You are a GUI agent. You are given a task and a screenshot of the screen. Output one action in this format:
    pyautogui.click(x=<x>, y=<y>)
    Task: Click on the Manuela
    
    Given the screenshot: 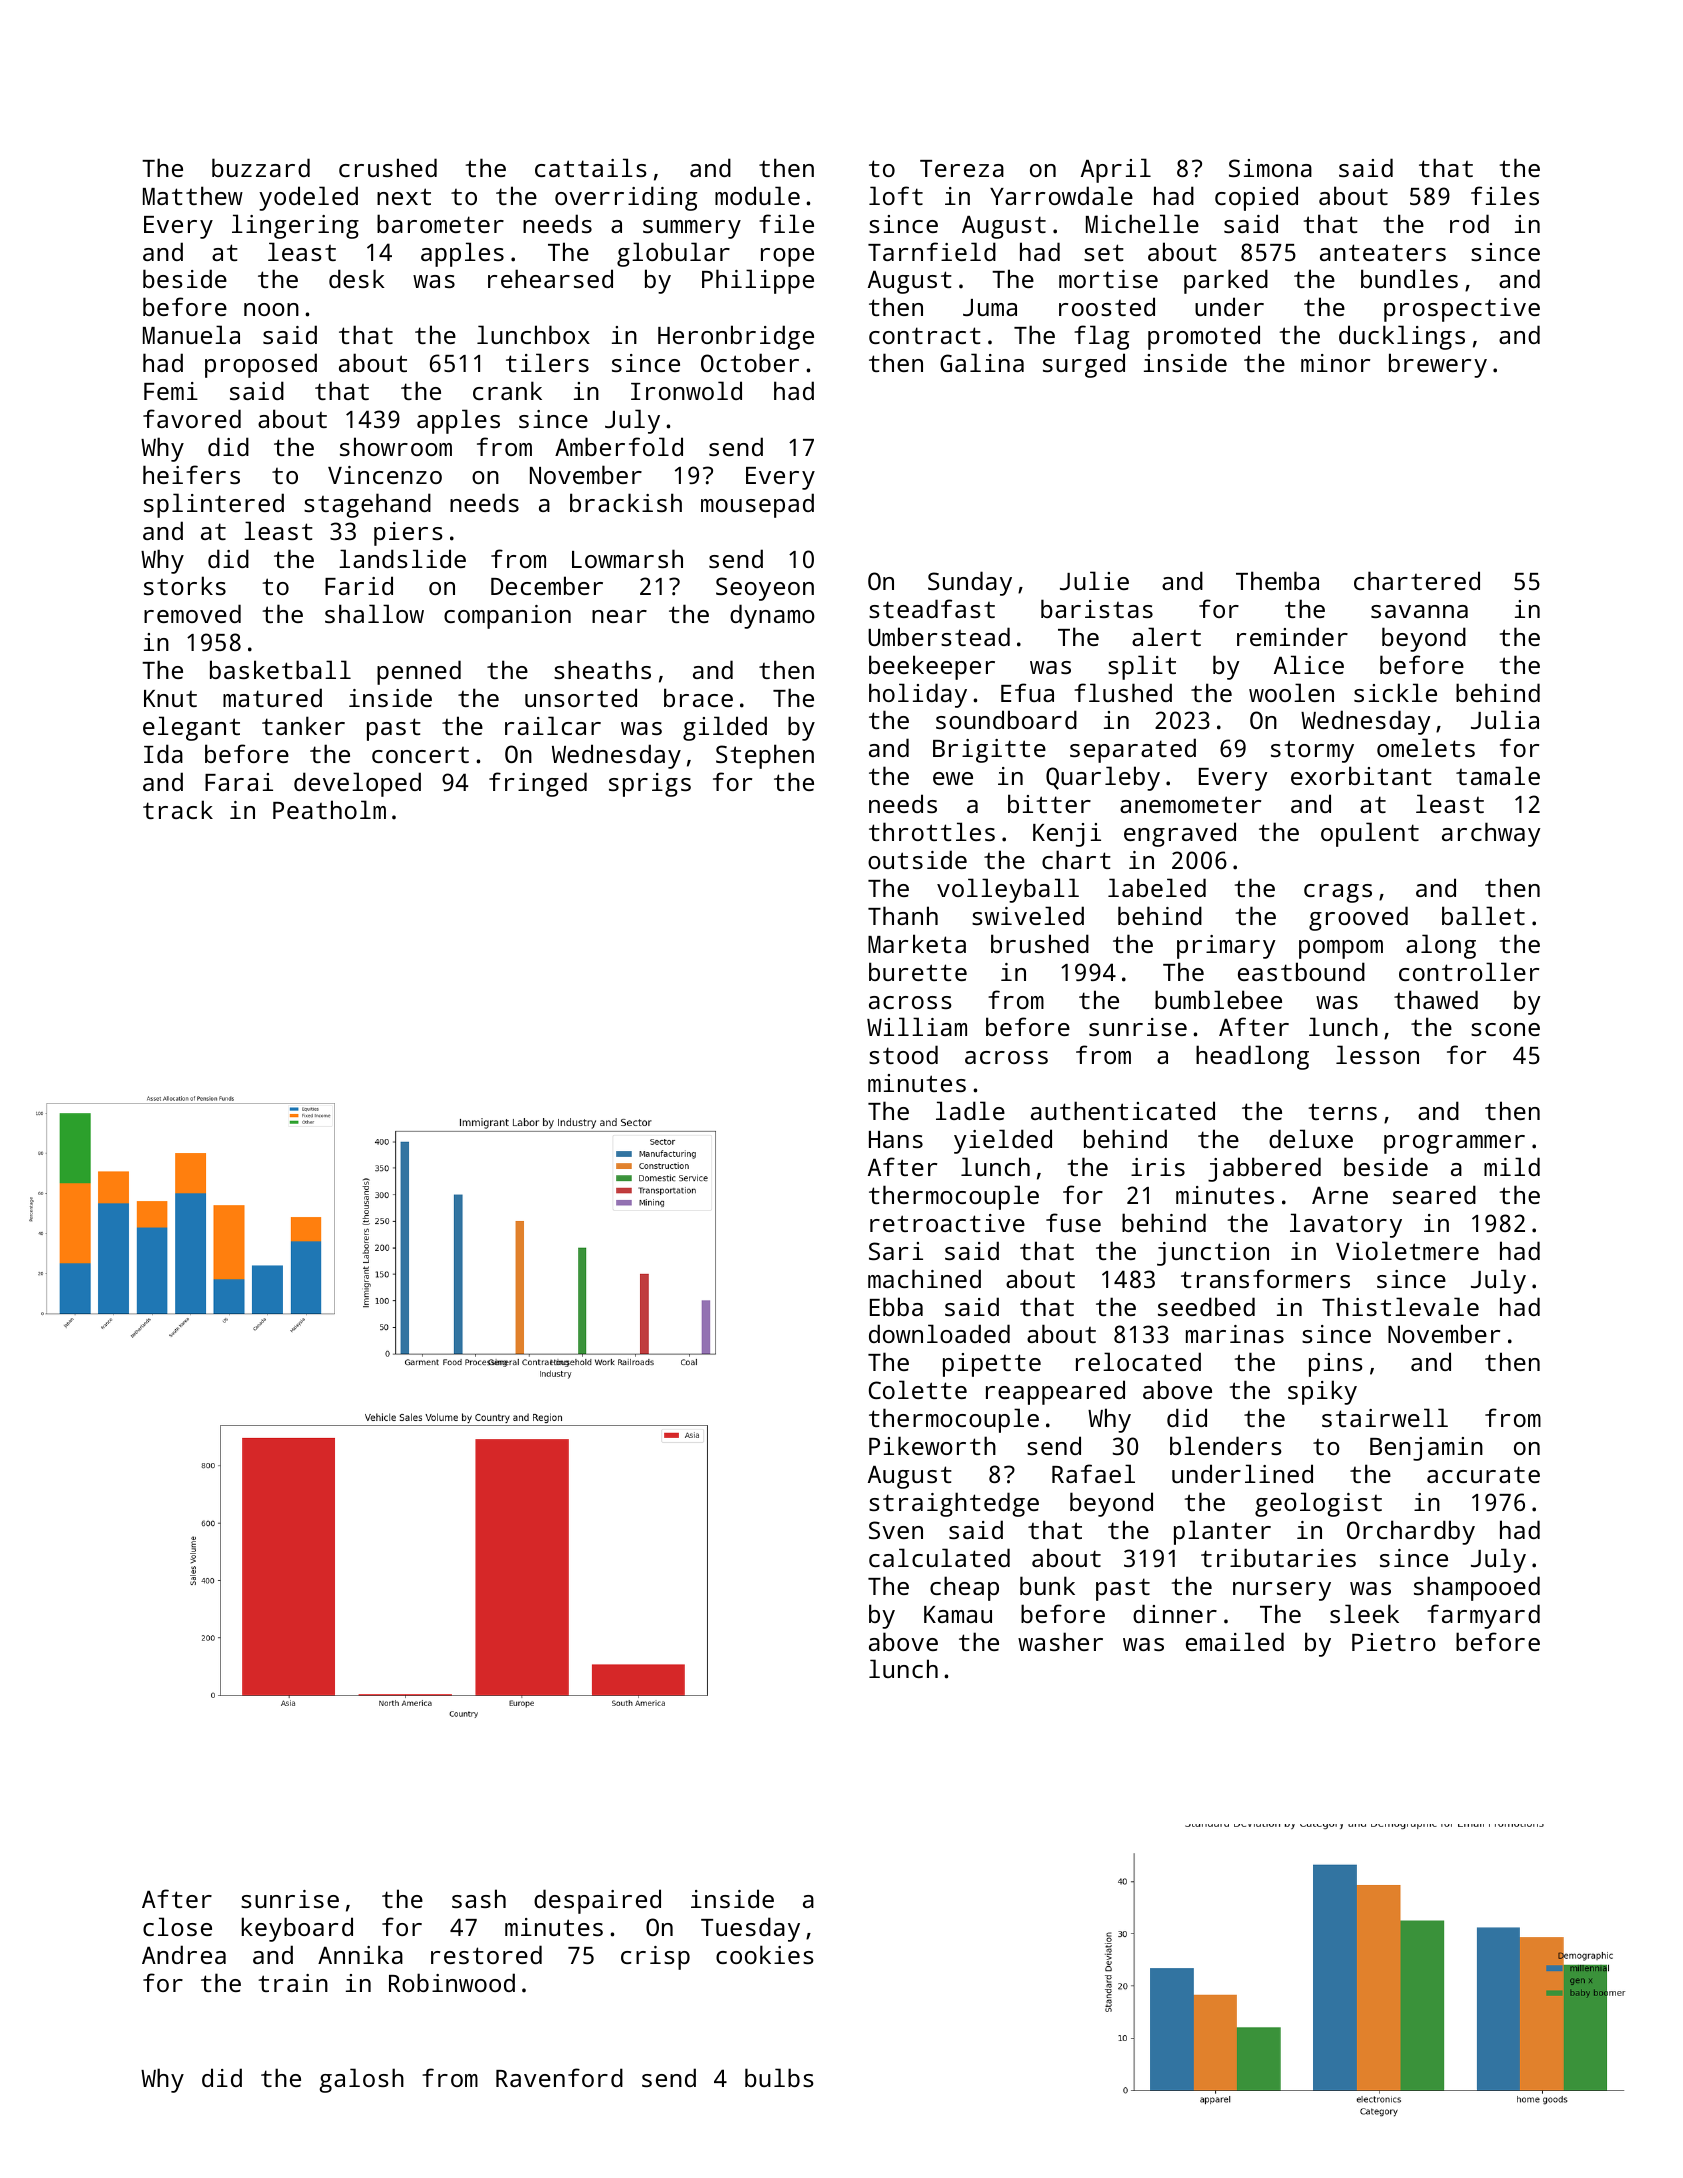 What is the action you would take?
    pyautogui.click(x=191, y=334)
